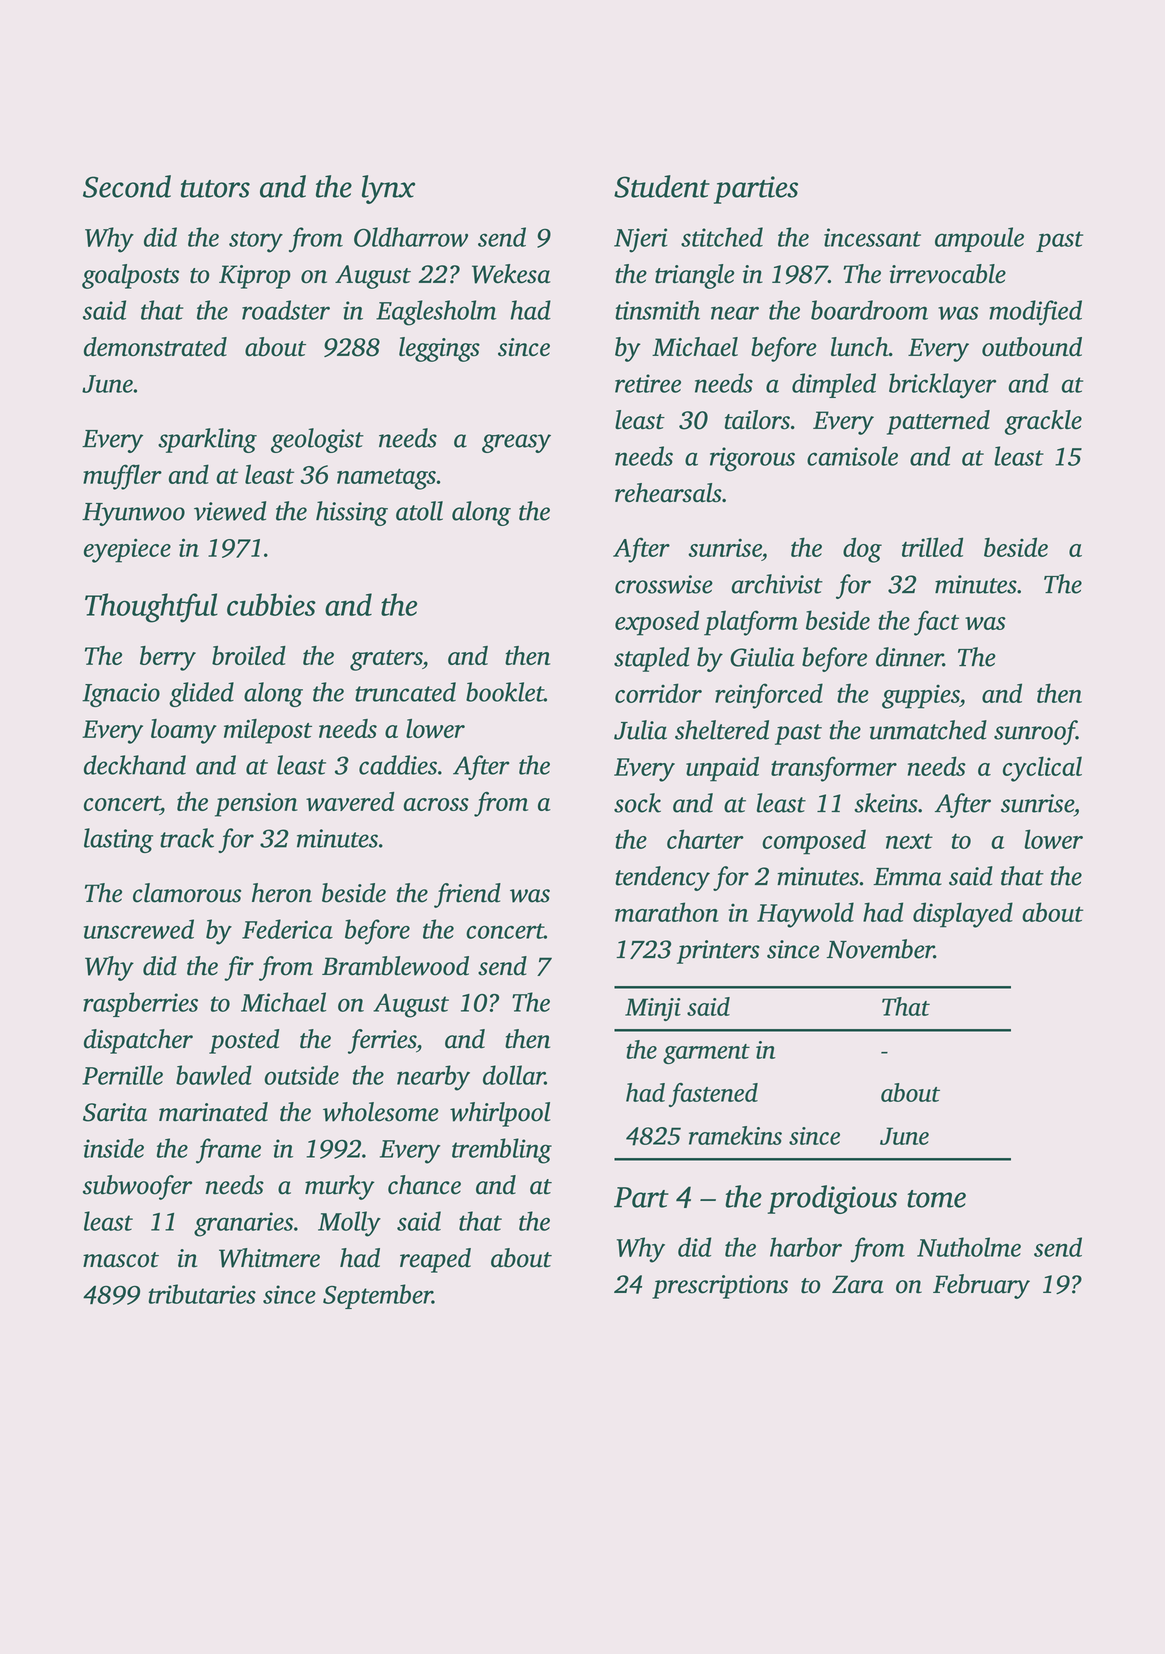  Describe the element at coordinates (1043, 422) in the document. I see `grackle` at that location.
